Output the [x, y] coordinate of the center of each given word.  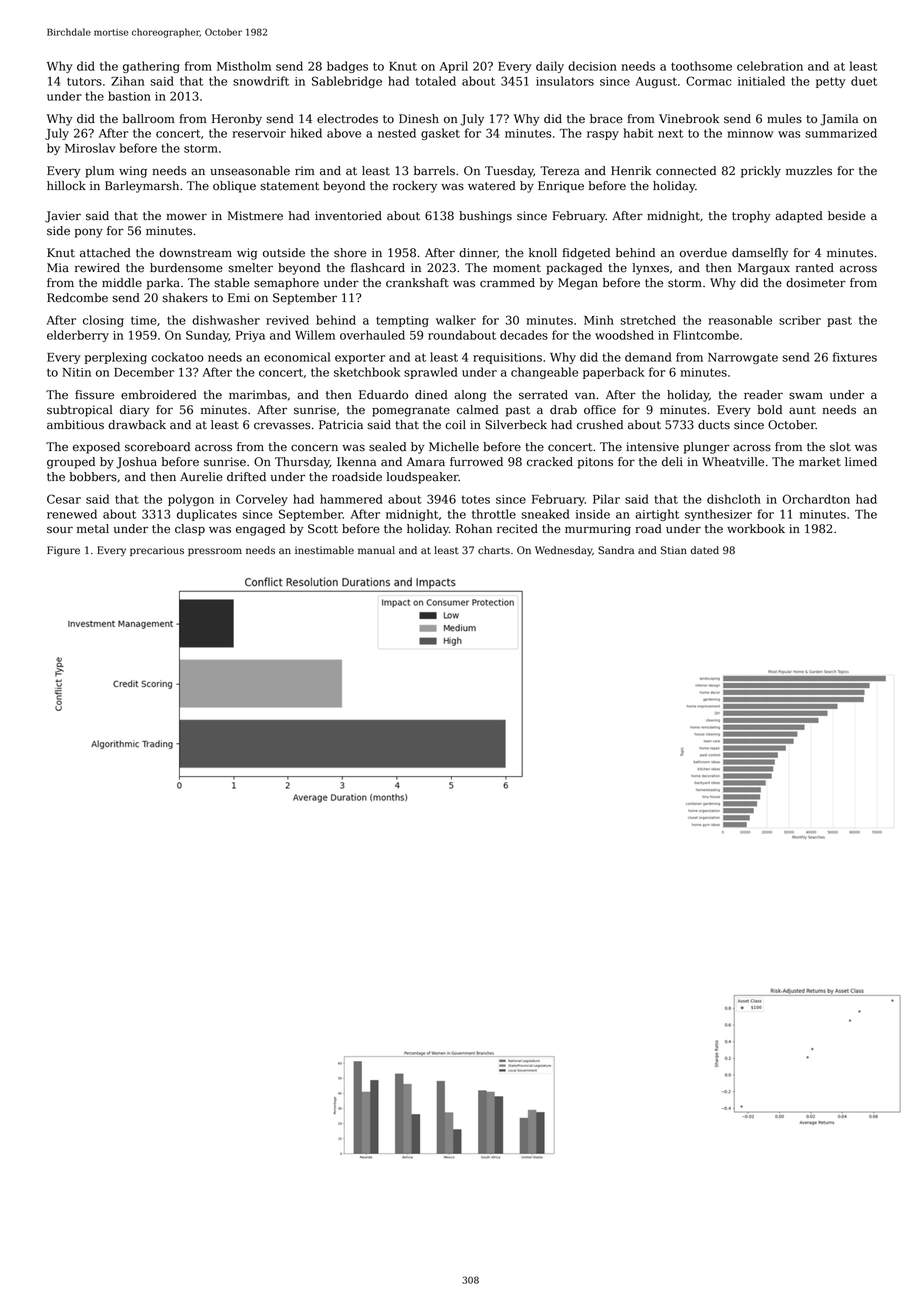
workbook [756, 529]
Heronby [237, 120]
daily [550, 67]
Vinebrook [689, 119]
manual [376, 550]
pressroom [215, 552]
